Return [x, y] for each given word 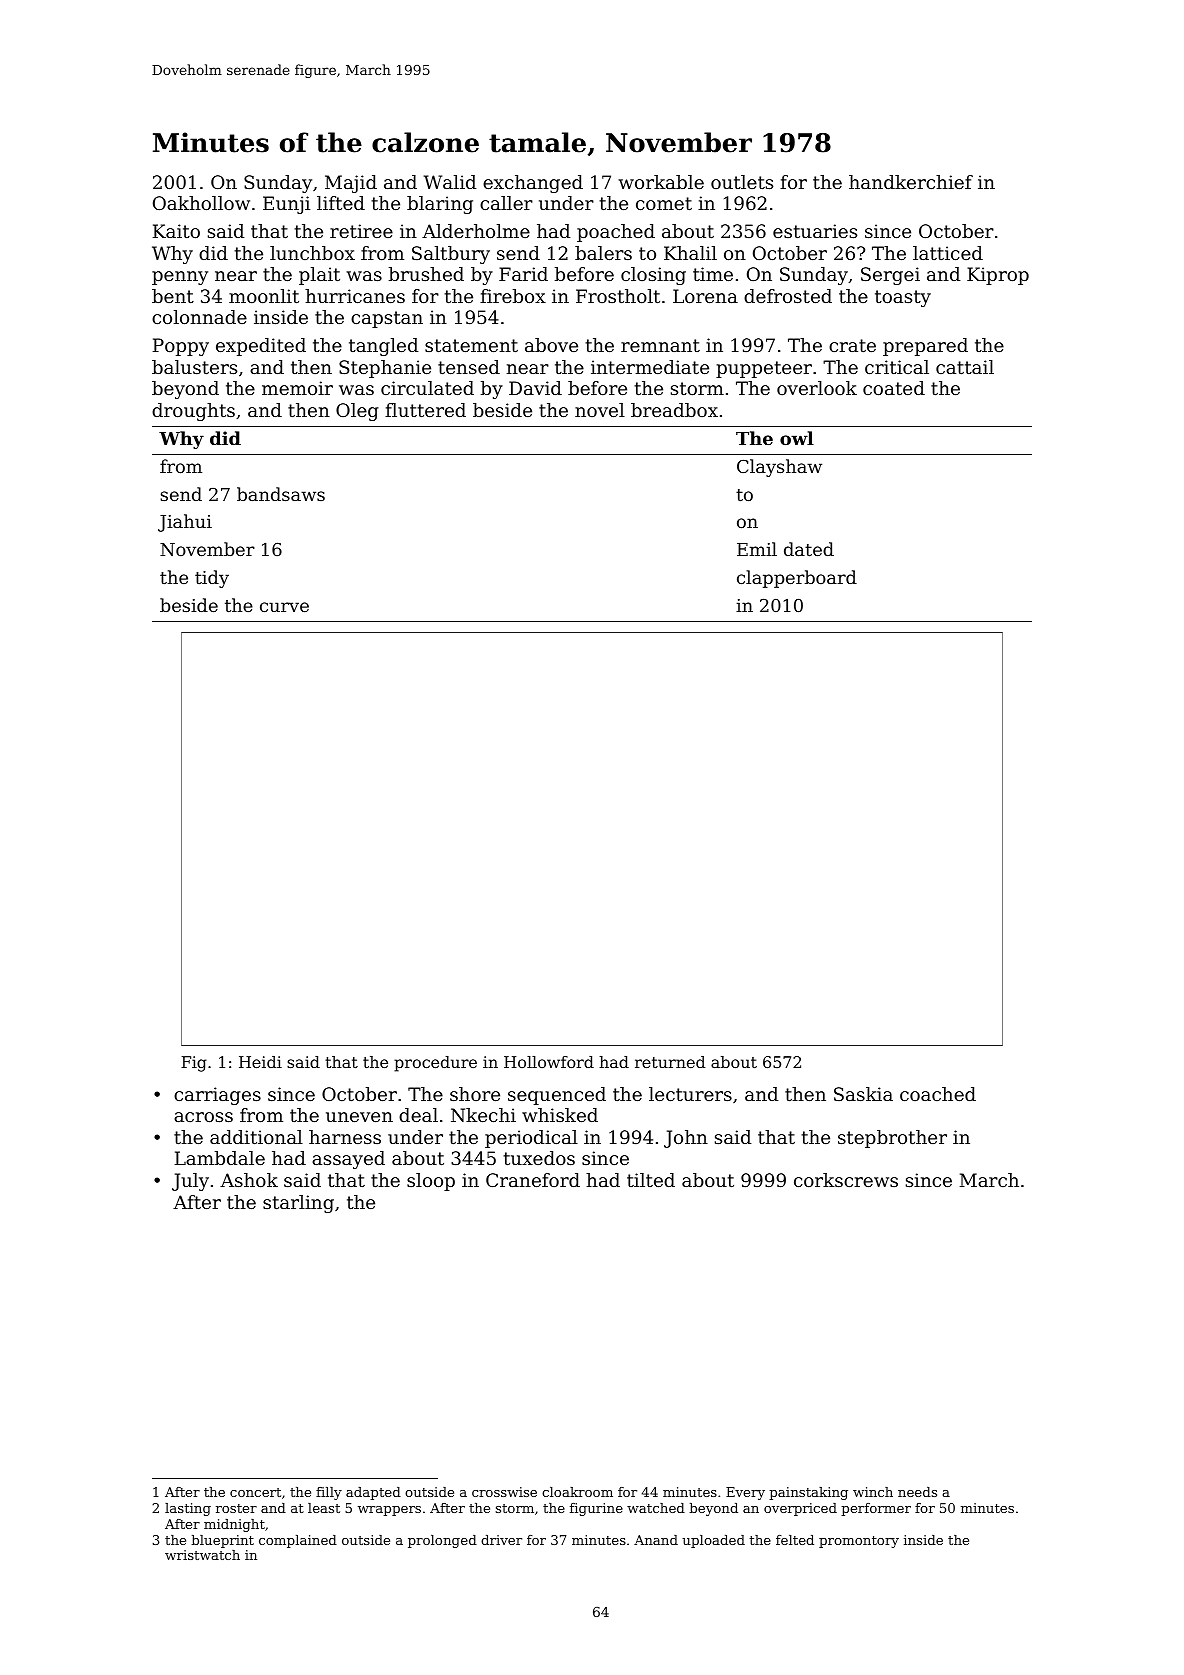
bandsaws [281, 494]
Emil [757, 549]
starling [298, 1204]
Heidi [260, 1062]
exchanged [533, 184]
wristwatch [202, 1555]
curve [284, 607]
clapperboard [797, 579]
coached [938, 1094]
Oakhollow [201, 203]
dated [809, 549]
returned [670, 1062]
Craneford [533, 1180]
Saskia [863, 1094]
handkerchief [911, 182]
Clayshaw [779, 468]
